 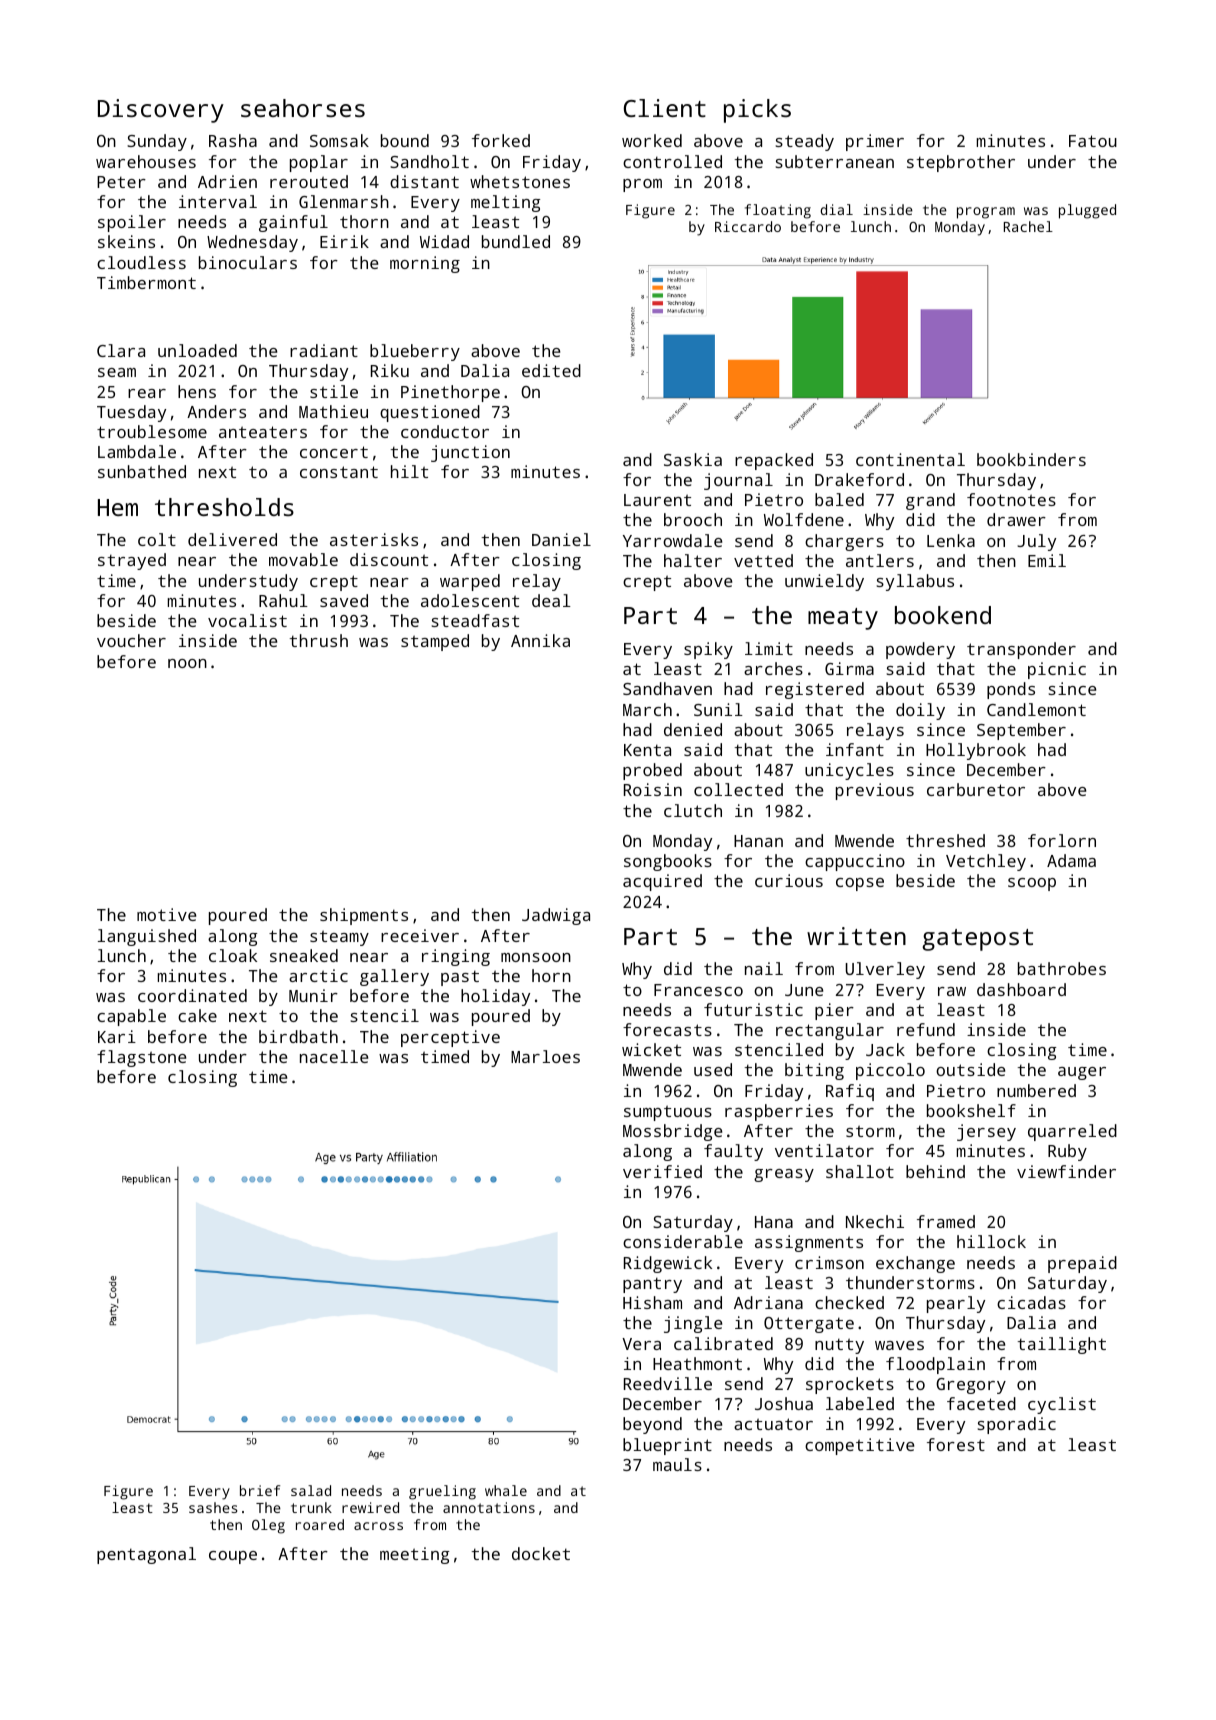 I want to click on collected, so click(x=738, y=789).
